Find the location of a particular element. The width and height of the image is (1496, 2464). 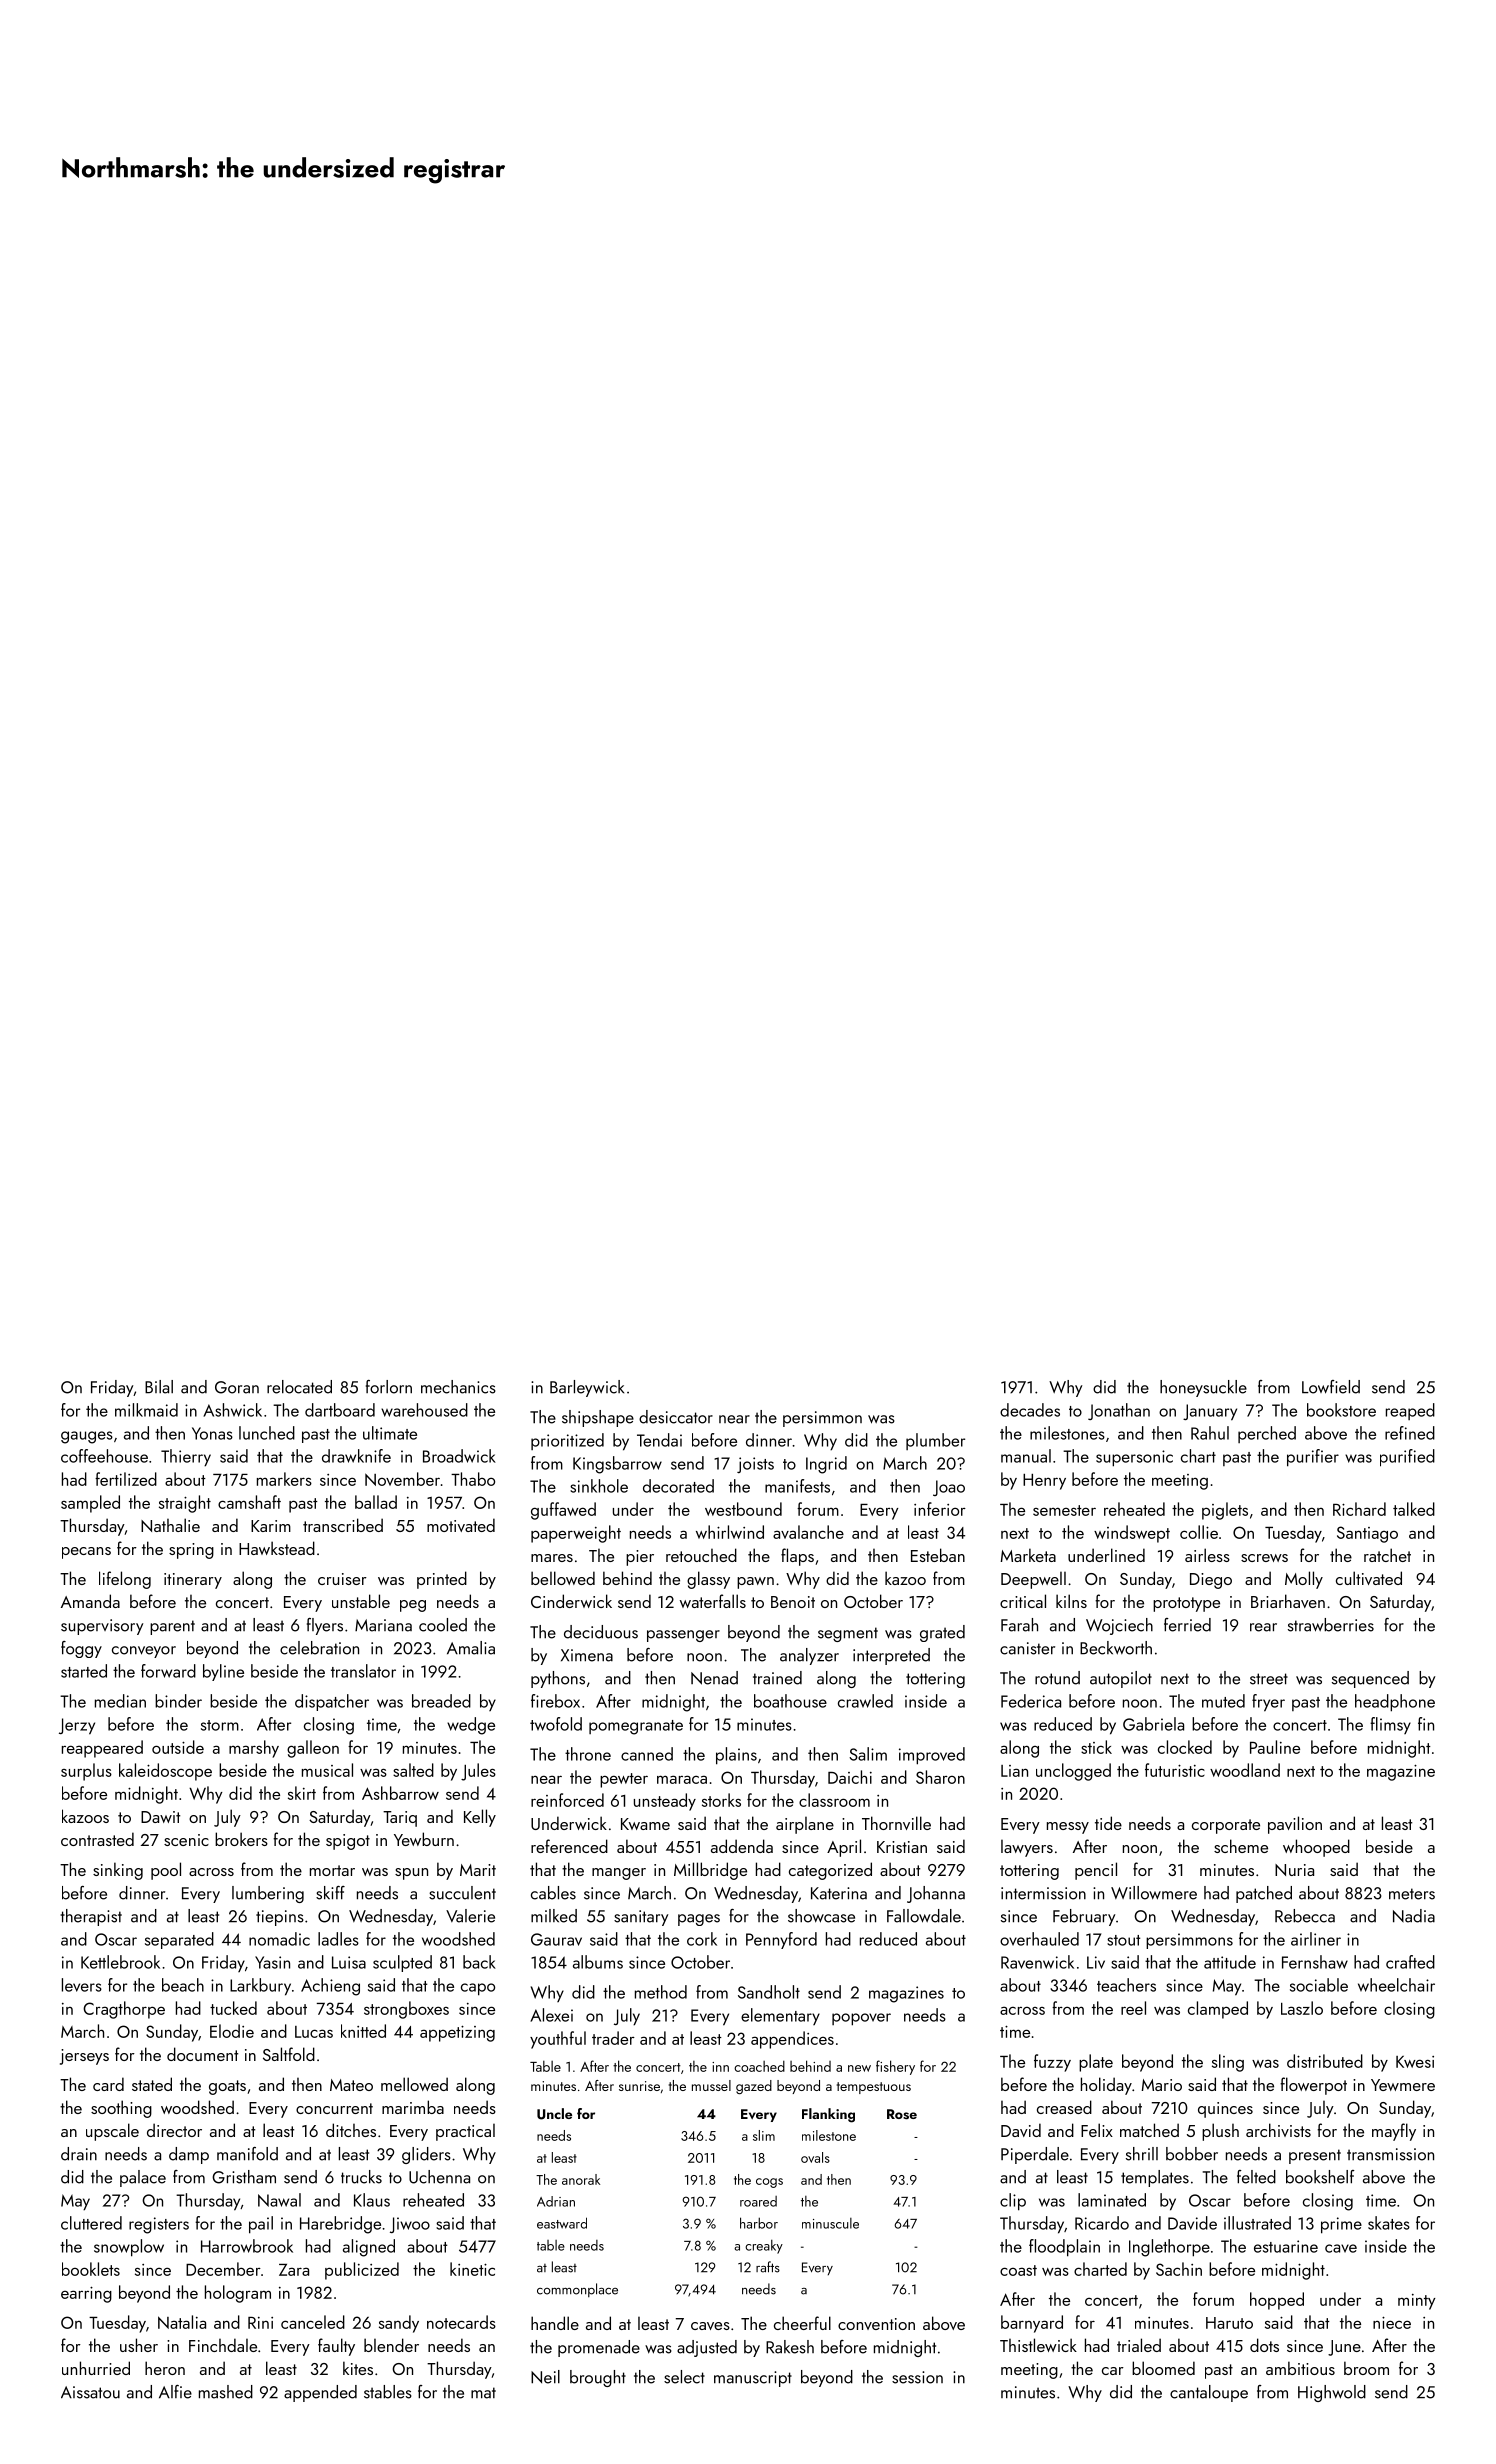

Barleywick is located at coordinates (587, 1388).
